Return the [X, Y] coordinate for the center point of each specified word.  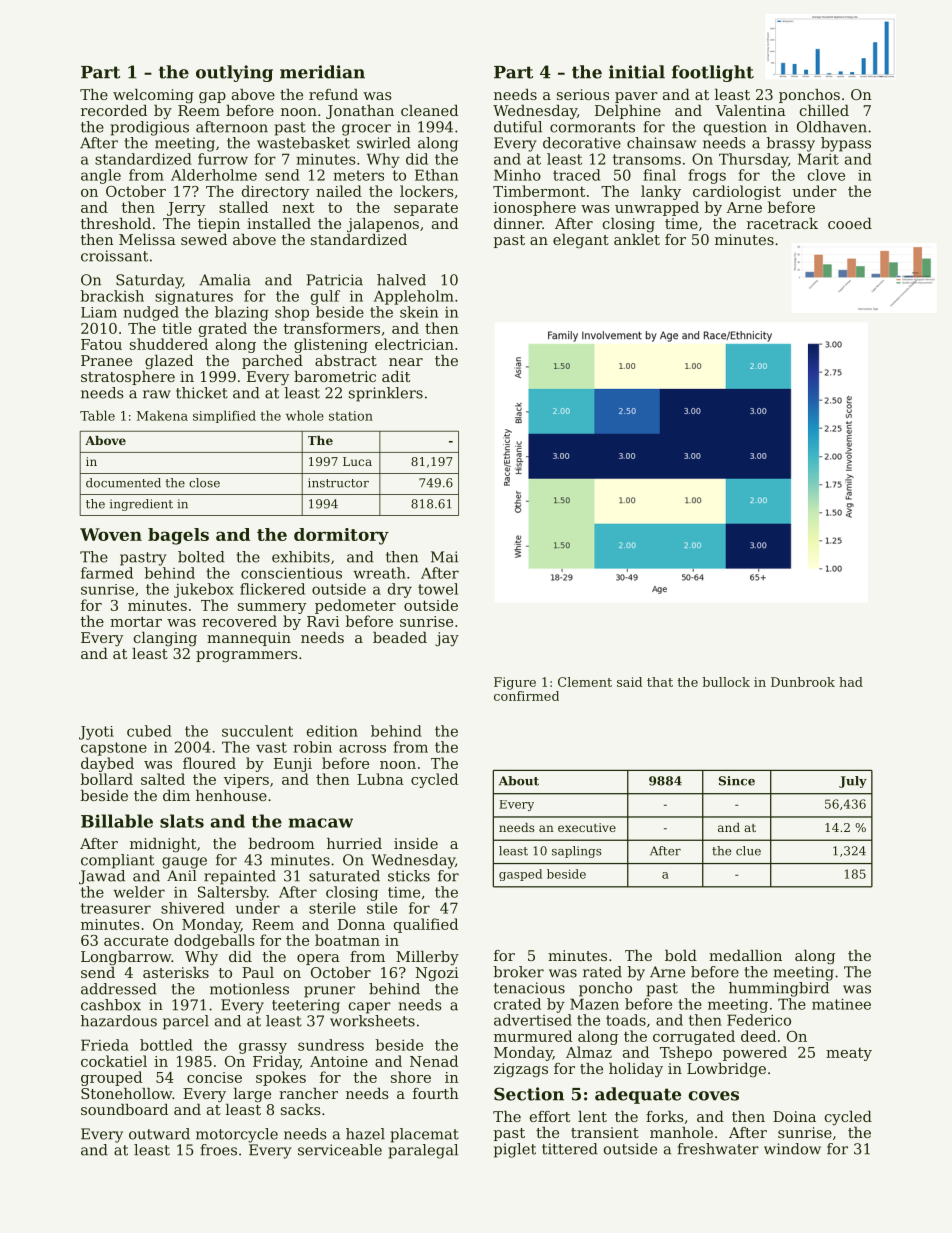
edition [332, 731]
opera [318, 959]
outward [159, 1134]
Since [737, 781]
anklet [637, 239]
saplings [577, 852]
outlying [234, 73]
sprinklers [386, 394]
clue [748, 851]
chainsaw [661, 143]
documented [123, 483]
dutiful [518, 127]
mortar [136, 621]
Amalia [225, 280]
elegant [581, 241]
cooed [850, 223]
